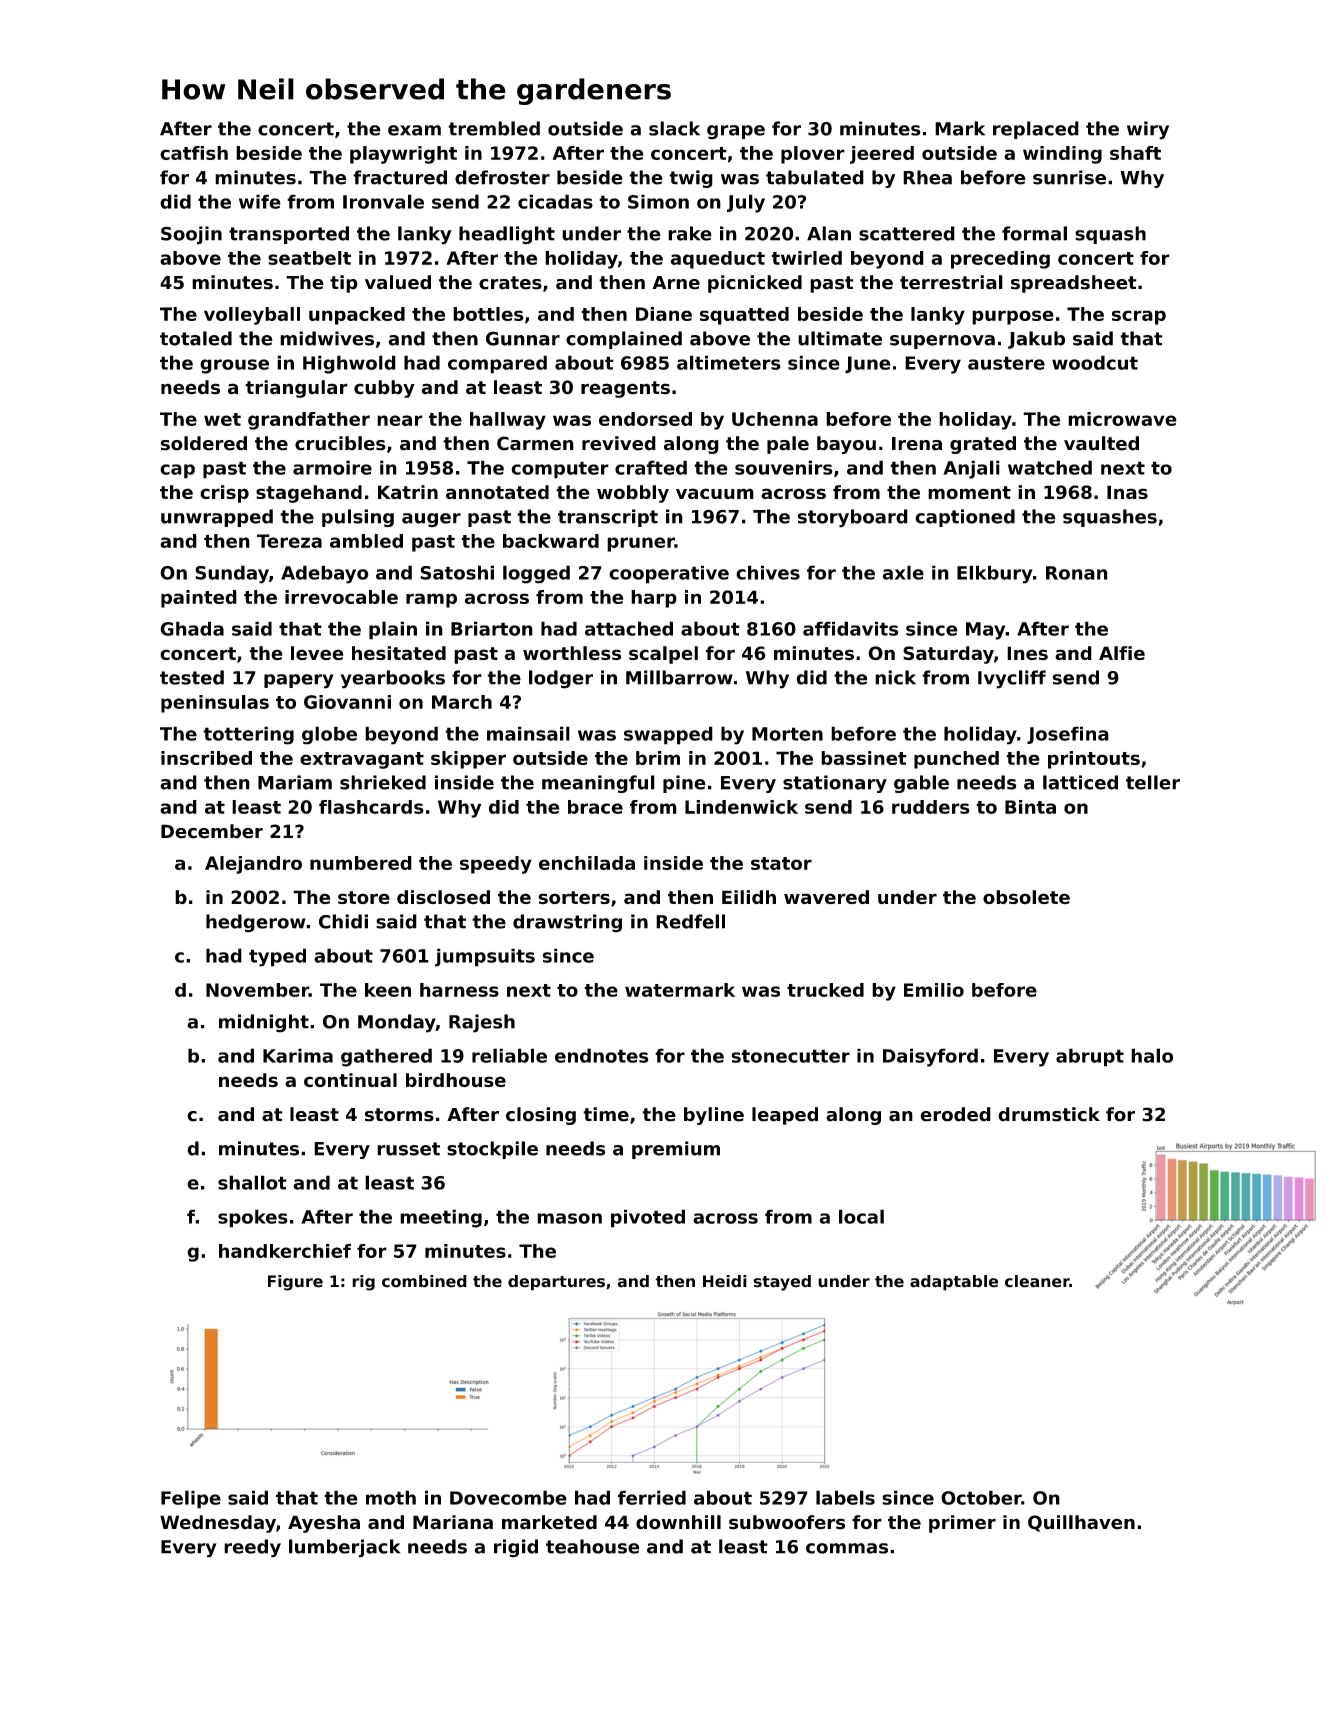 This screenshot has height=1735, width=1340. What do you see at coordinates (934, 990) in the screenshot?
I see `Emilio` at bounding box center [934, 990].
